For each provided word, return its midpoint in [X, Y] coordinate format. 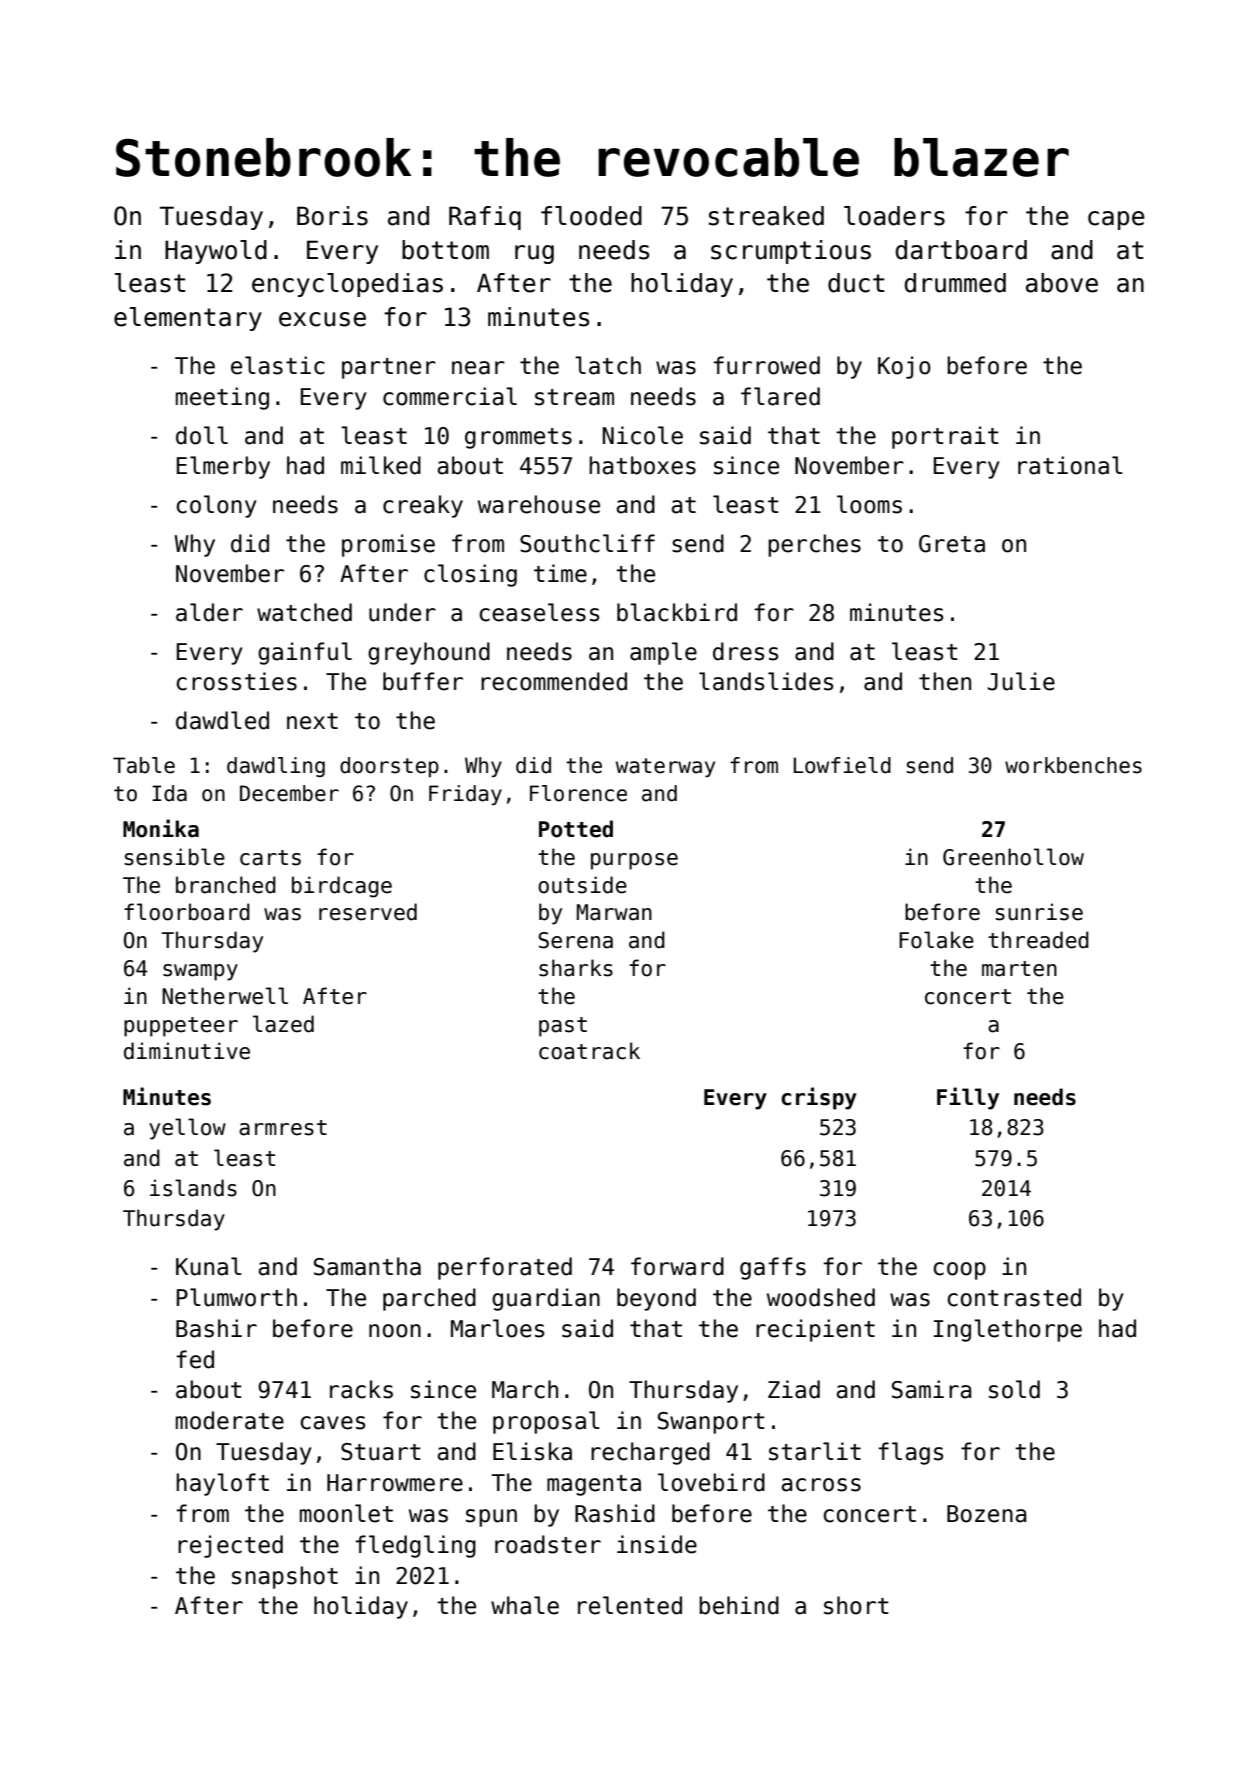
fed [195, 1359]
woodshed [821, 1297]
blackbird [677, 612]
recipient [815, 1330]
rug [534, 254]
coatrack [589, 1051]
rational [1070, 465]
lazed [283, 1024]
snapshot [285, 1577]
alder [209, 612]
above [1062, 283]
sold [1014, 1389]
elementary [188, 319]
